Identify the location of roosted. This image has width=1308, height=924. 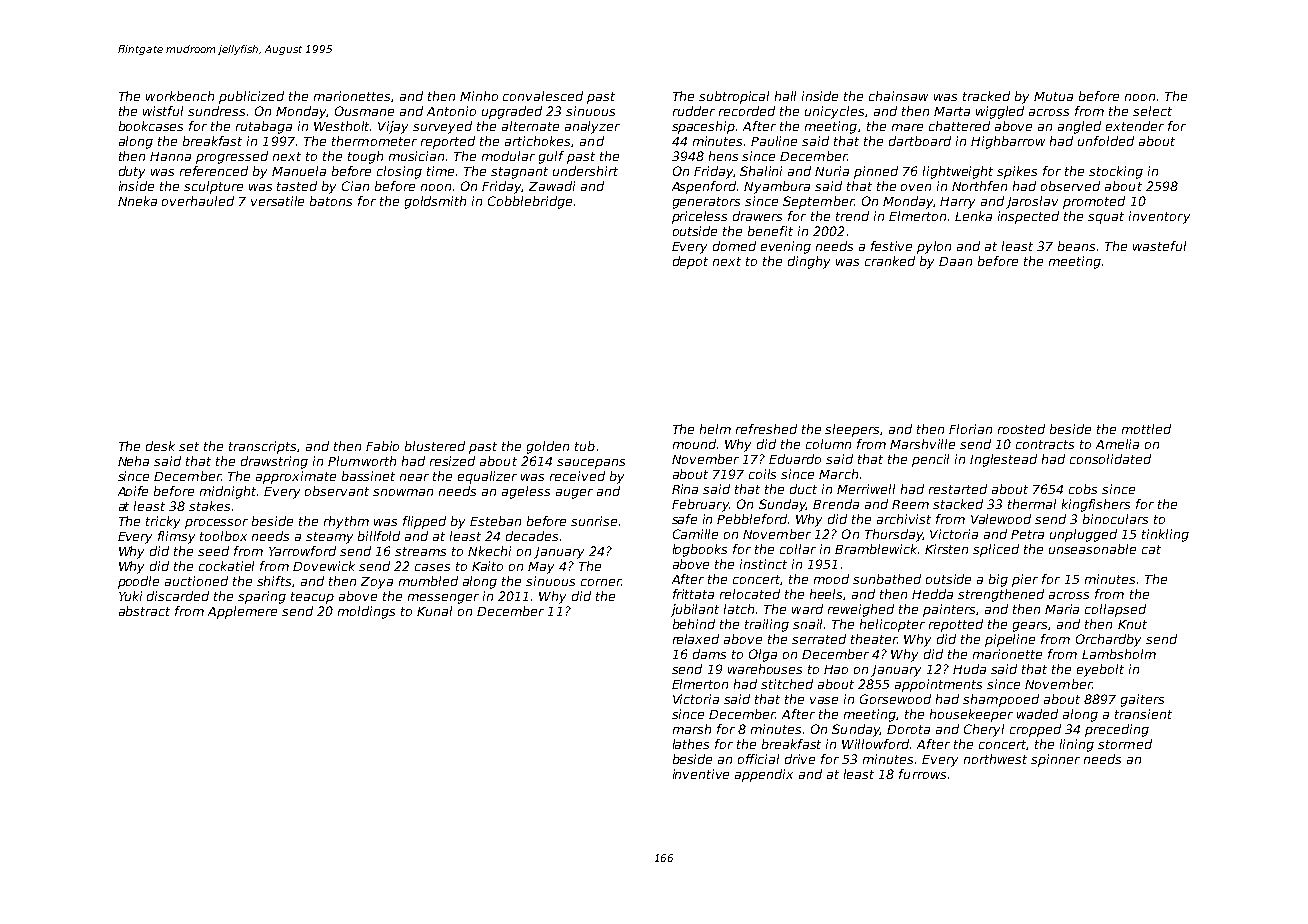
(1021, 429).
